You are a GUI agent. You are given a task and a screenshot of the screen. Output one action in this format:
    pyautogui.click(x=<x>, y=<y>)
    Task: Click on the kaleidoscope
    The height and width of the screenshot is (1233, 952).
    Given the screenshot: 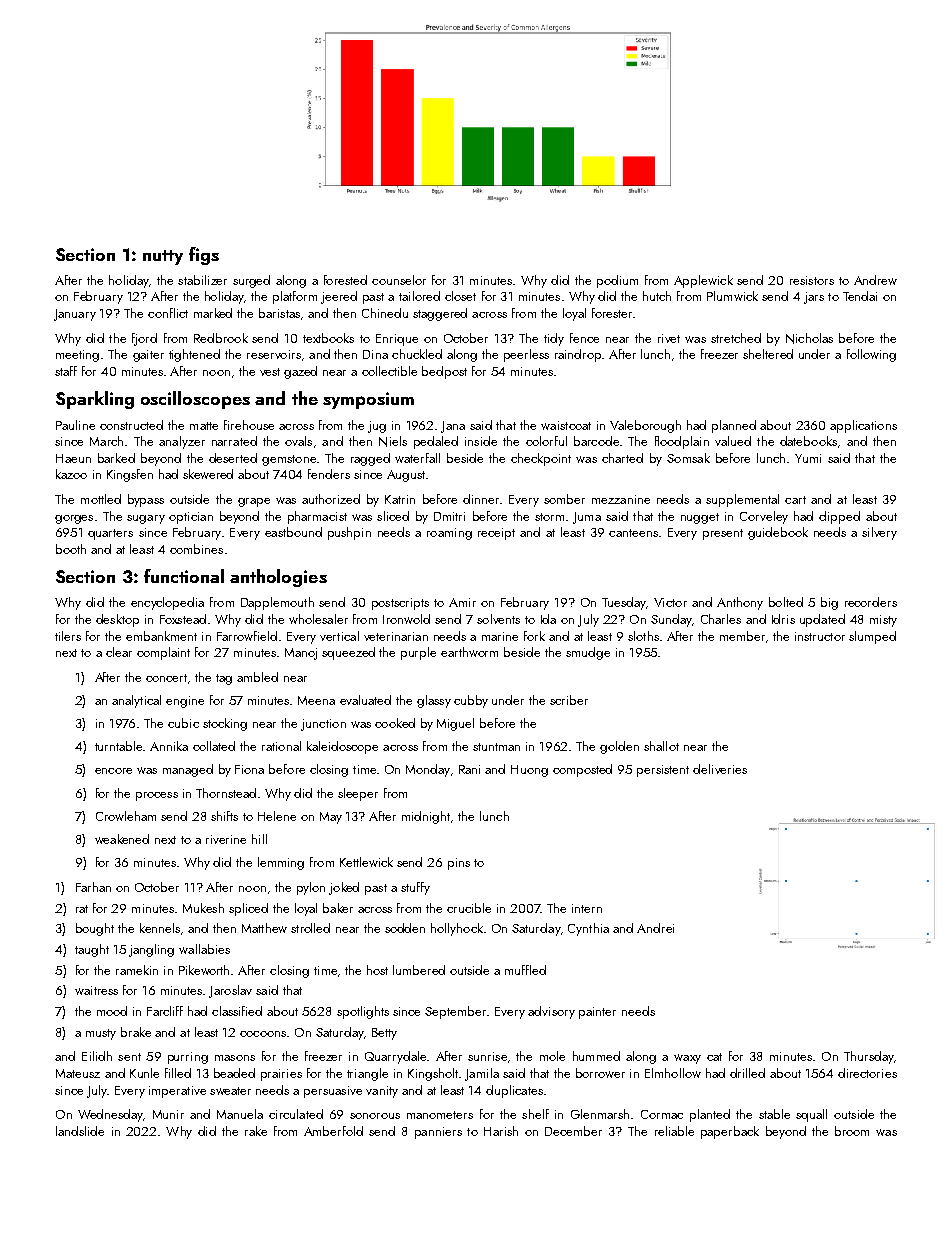 What is the action you would take?
    pyautogui.click(x=342, y=747)
